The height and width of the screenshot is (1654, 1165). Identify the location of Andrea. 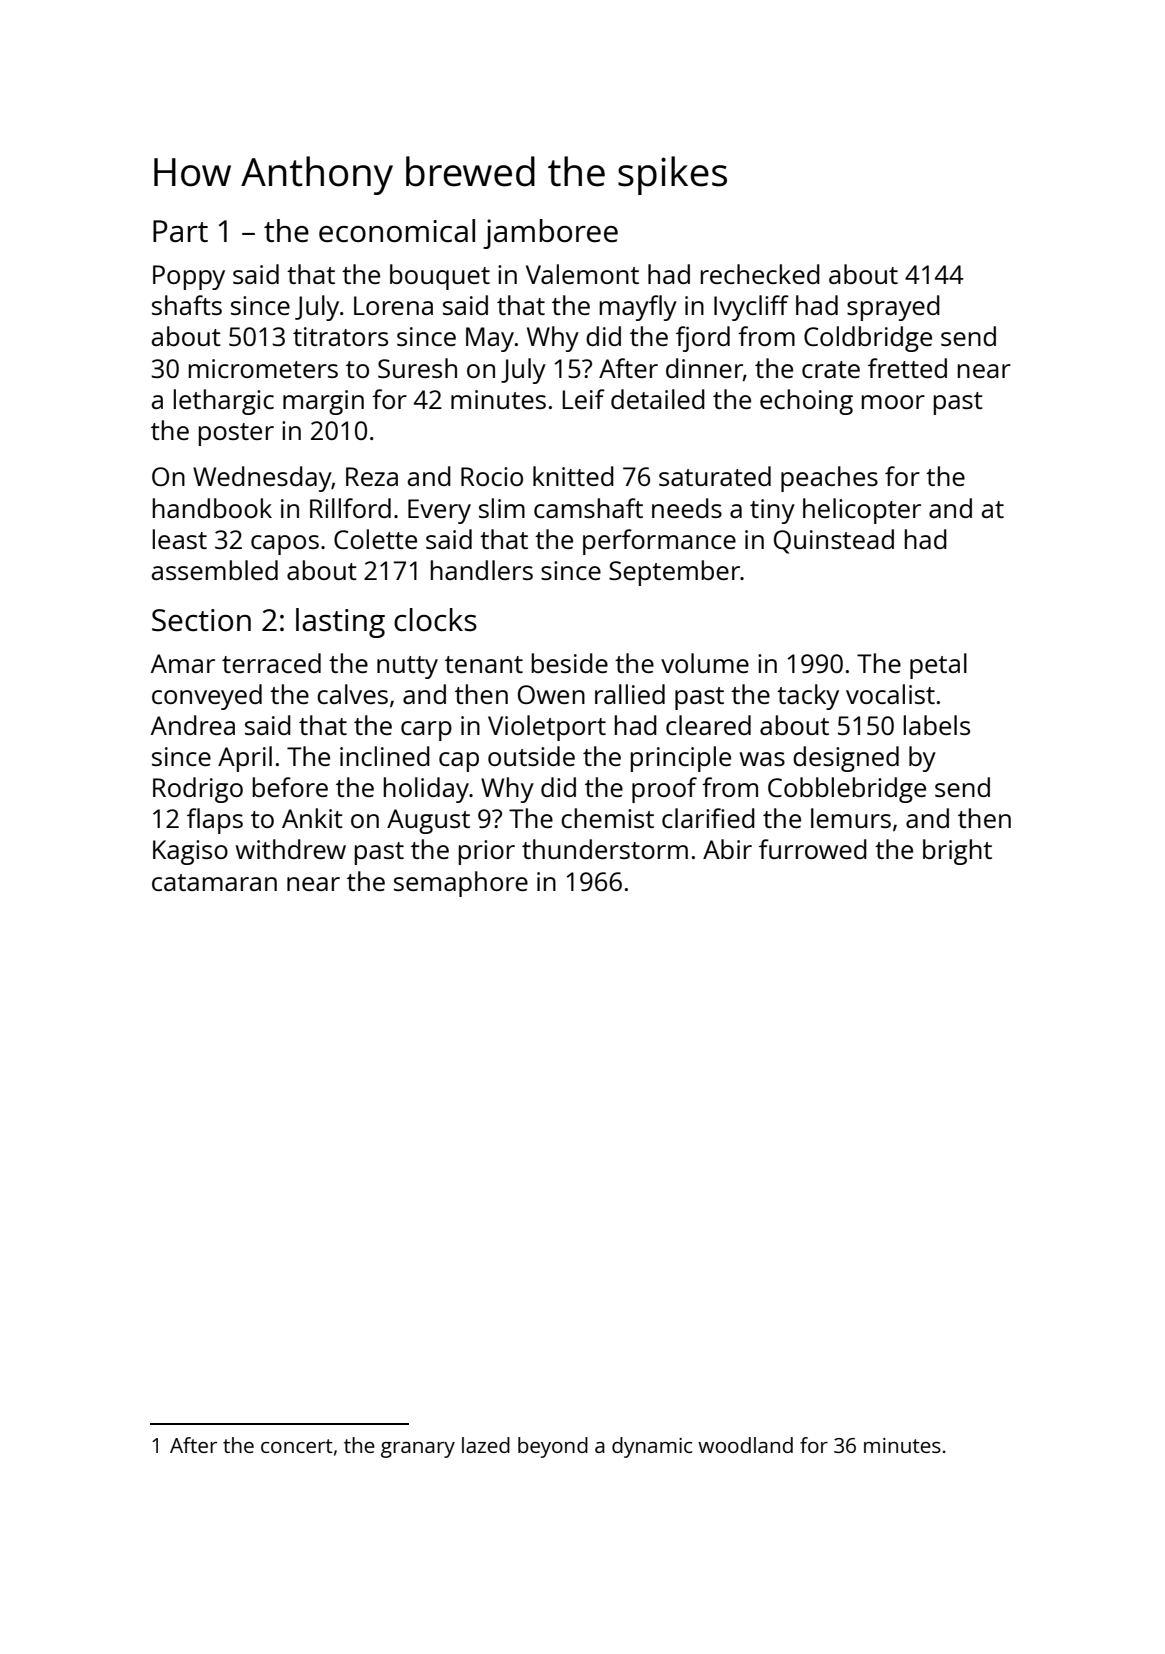
(193, 725).
